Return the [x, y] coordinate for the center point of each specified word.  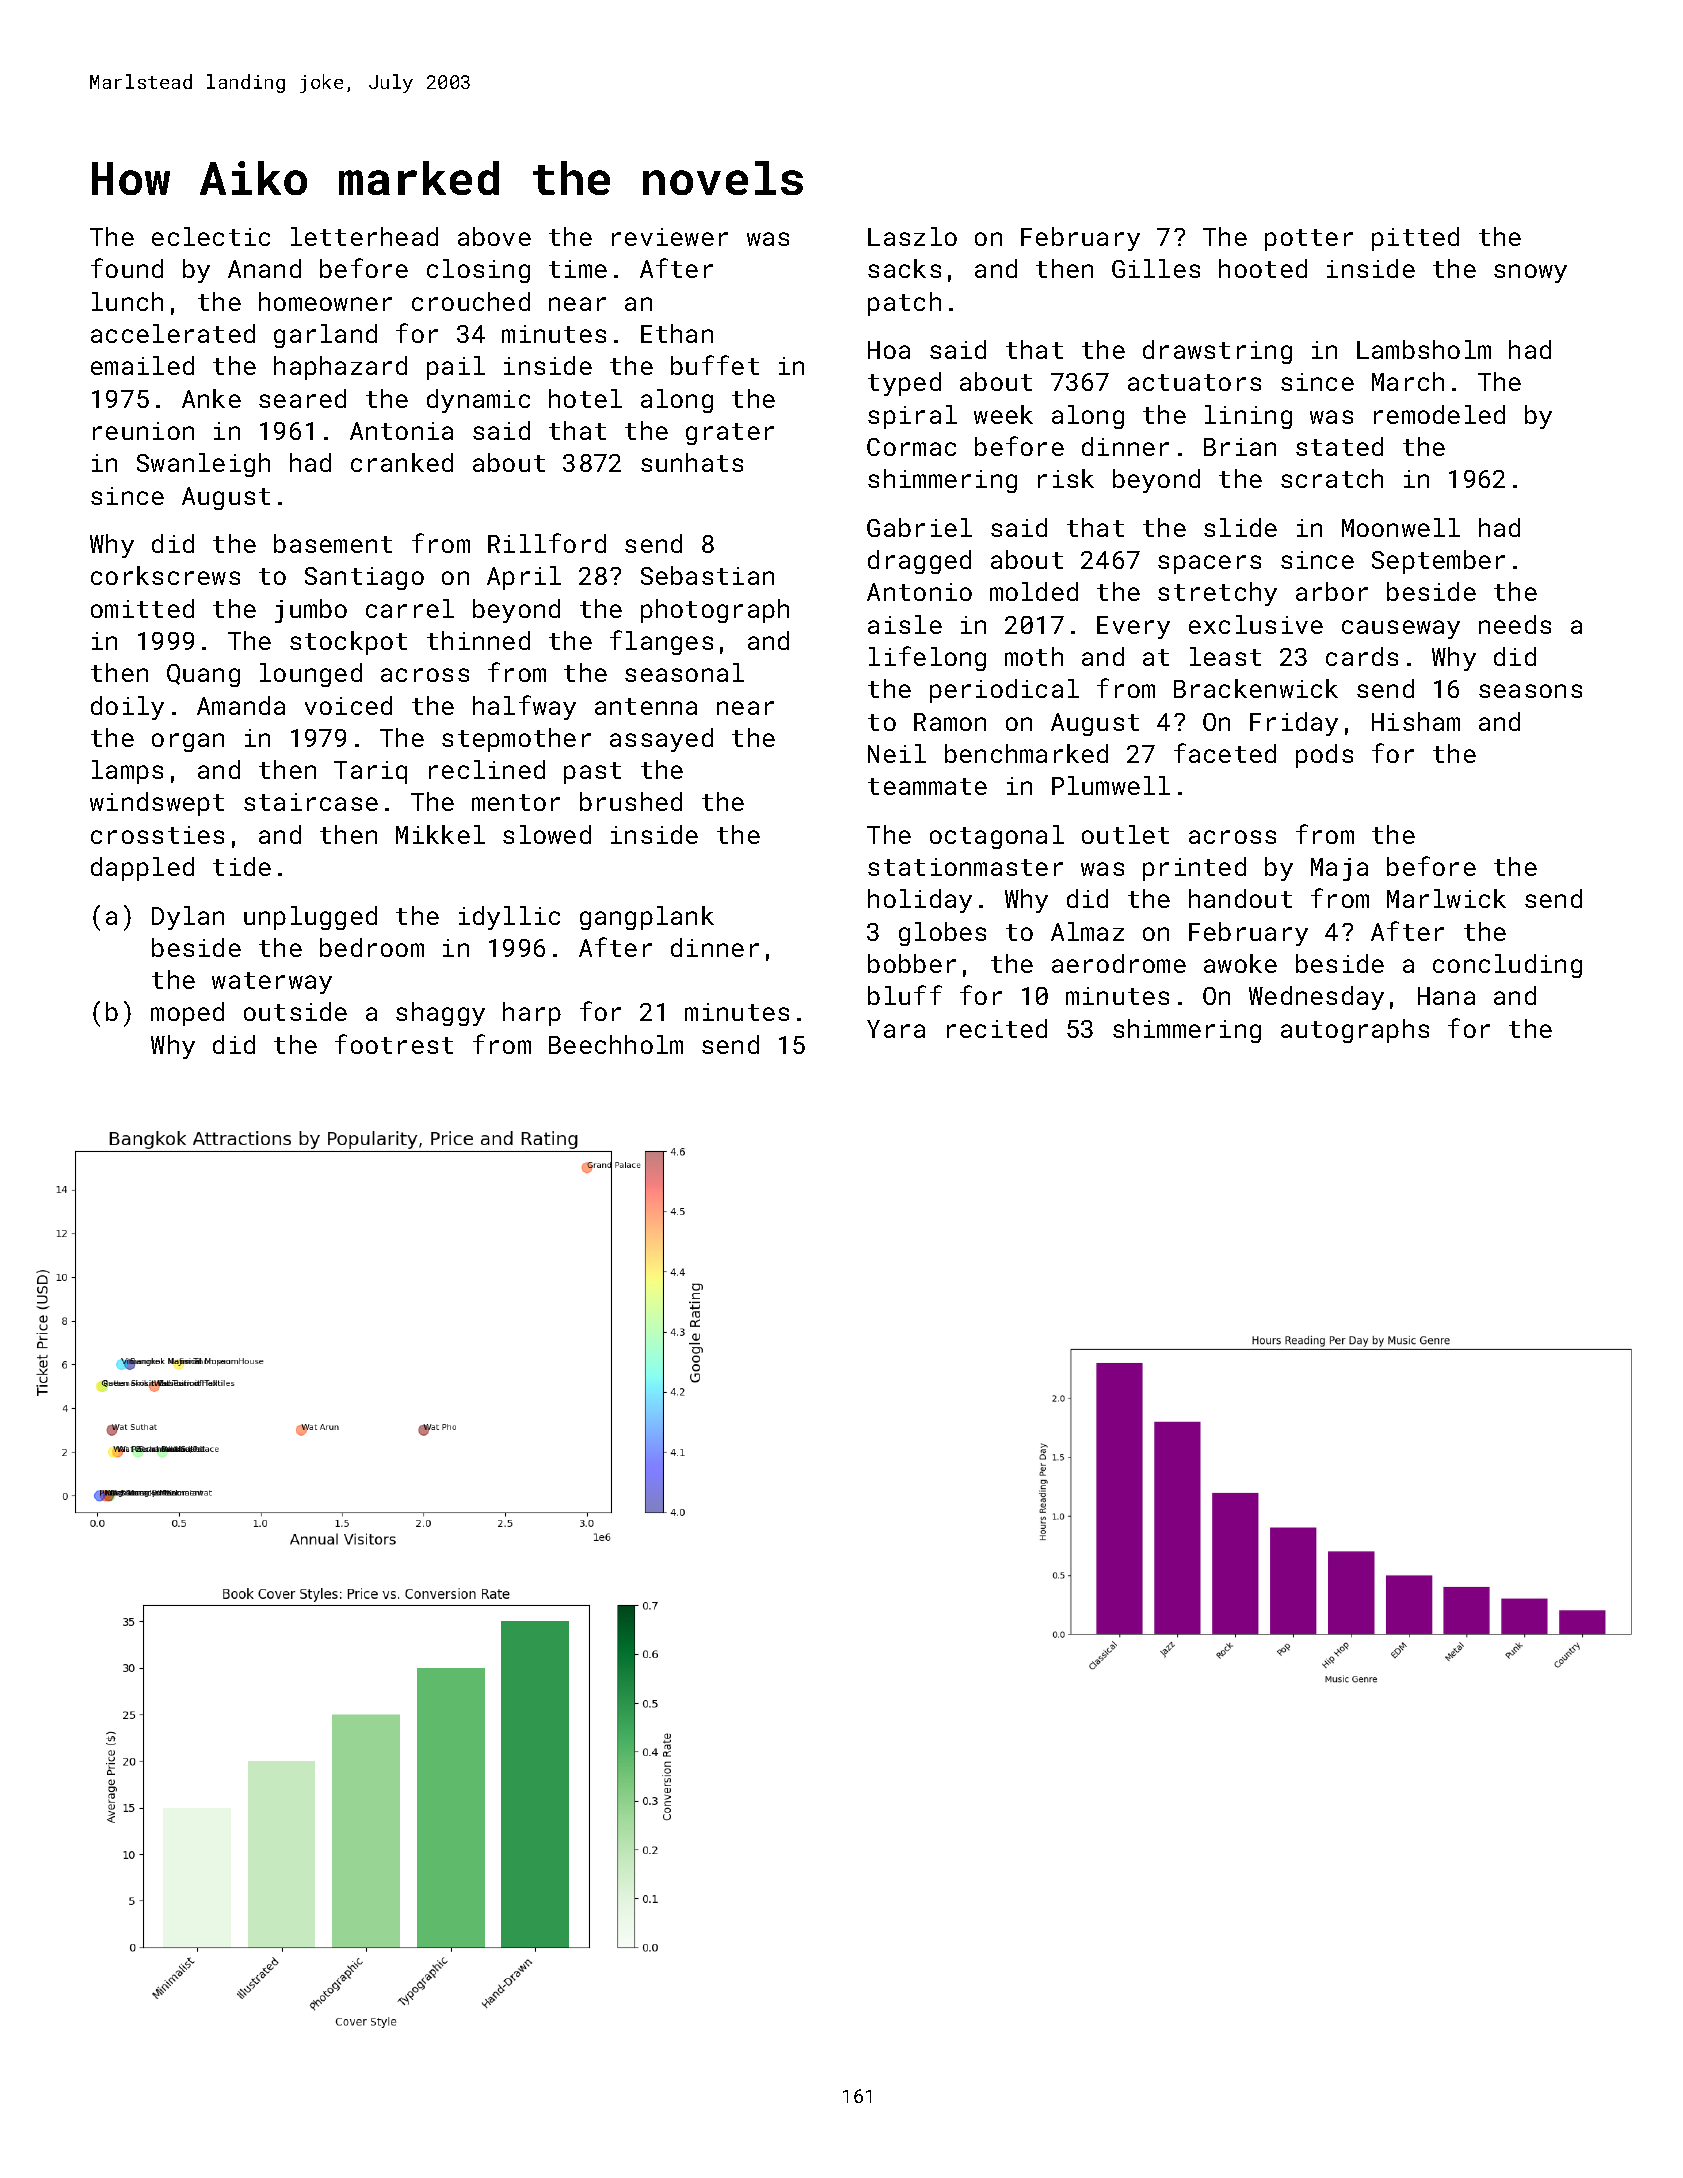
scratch [1332, 478]
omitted [142, 608]
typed [904, 384]
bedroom [372, 947]
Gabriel [919, 527]
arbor [1332, 591]
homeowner [325, 301]
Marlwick [1446, 898]
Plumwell [1111, 785]
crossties [157, 835]
